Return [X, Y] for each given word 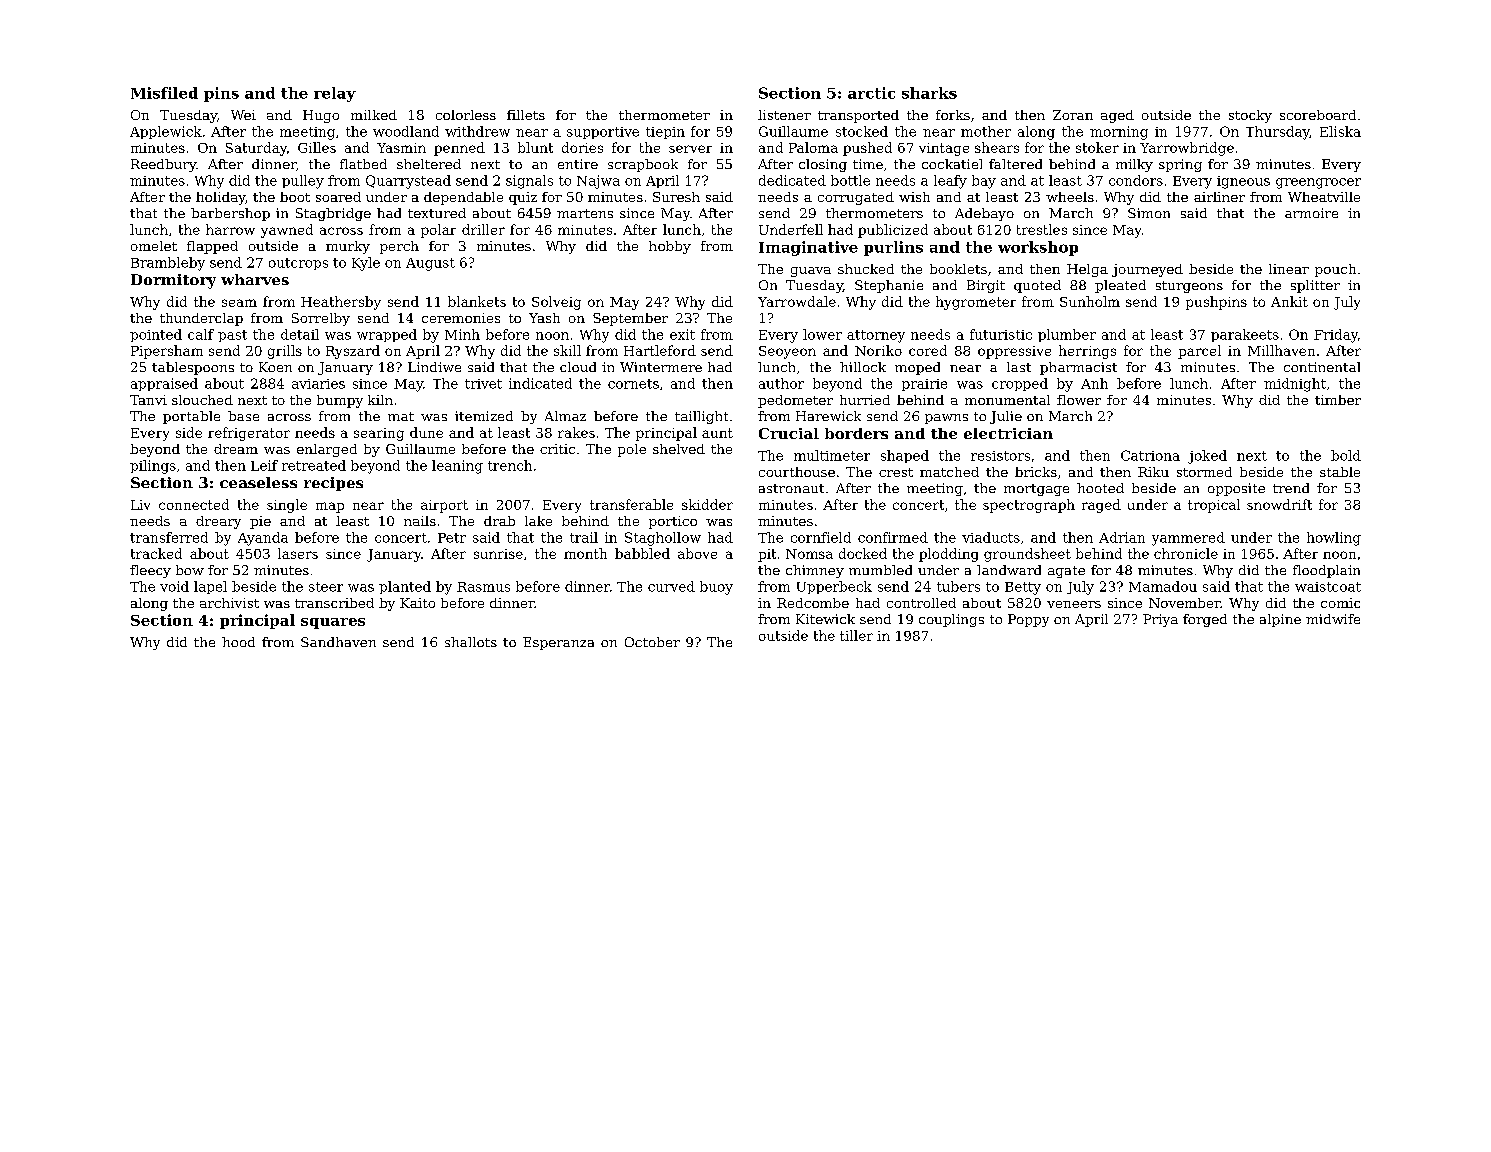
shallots [471, 642]
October [652, 642]
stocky [1250, 116]
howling [1334, 539]
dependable [463, 198]
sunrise [498, 554]
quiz [523, 198]
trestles [1042, 229]
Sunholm [1090, 301]
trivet [483, 384]
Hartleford [660, 350]
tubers [958, 586]
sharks [929, 93]
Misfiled [164, 93]
